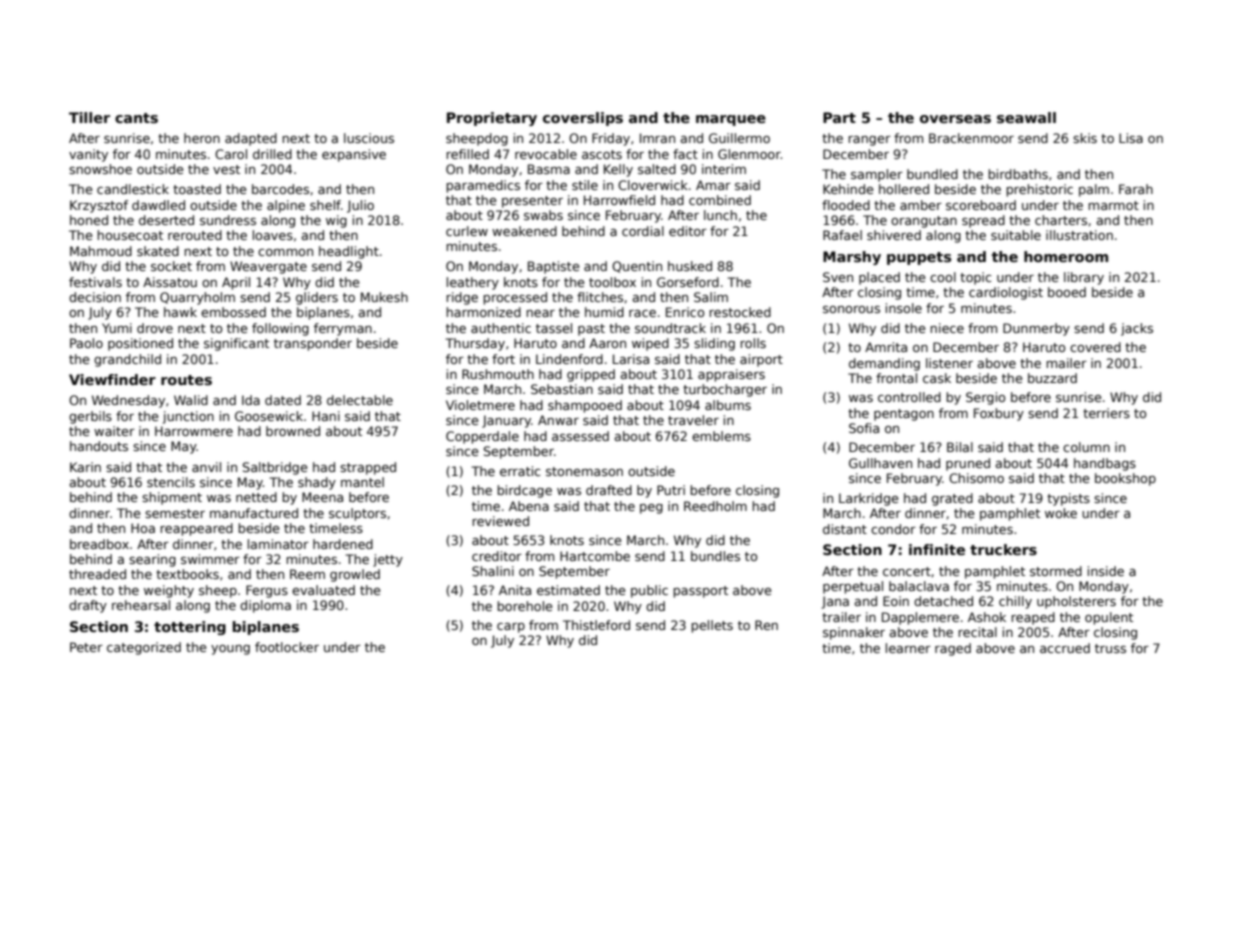 The height and width of the screenshot is (952, 1233). Describe the element at coordinates (492, 119) in the screenshot. I see `Proprietary` at that location.
